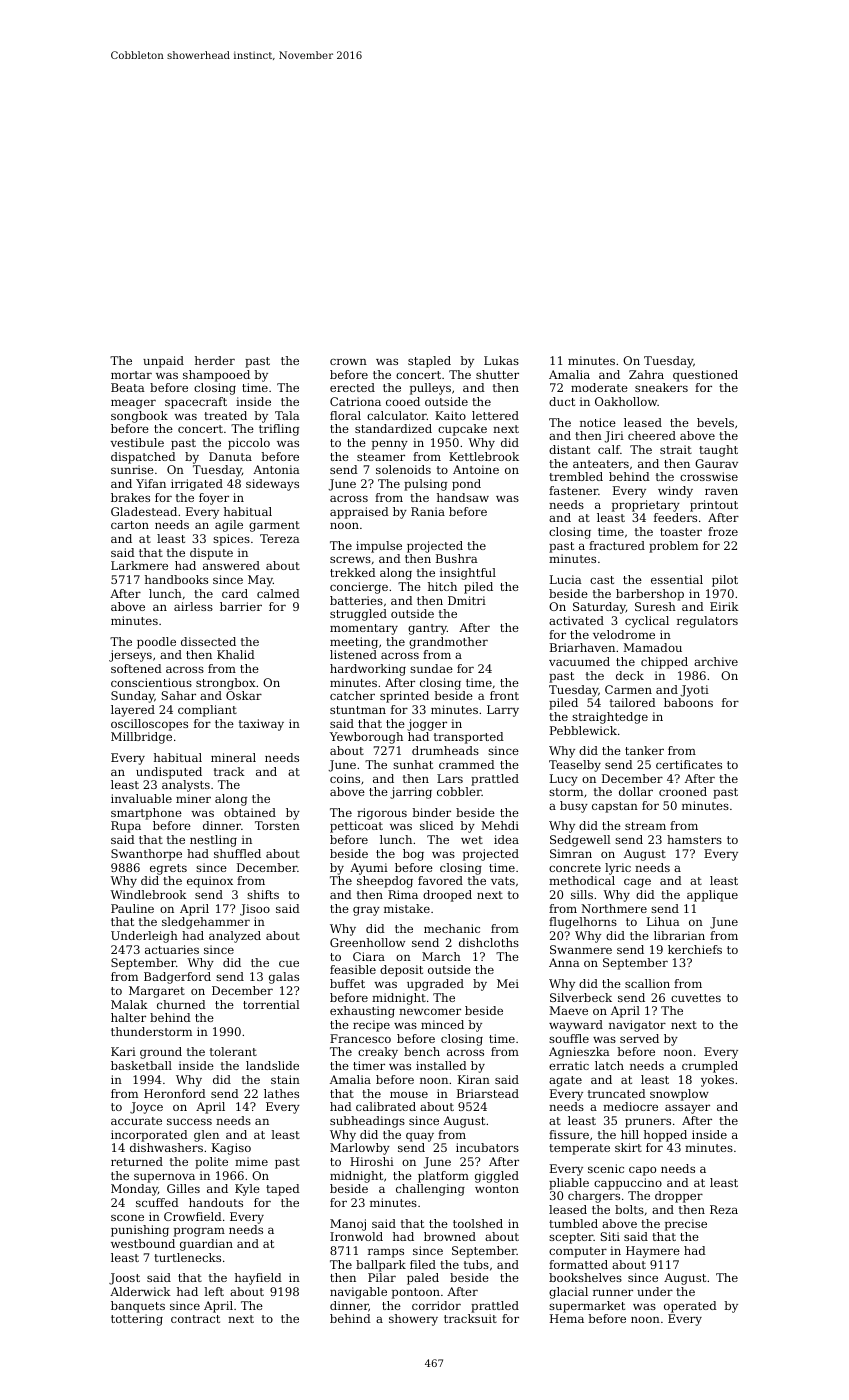 Image resolution: width=849 pixels, height=1400 pixels. What do you see at coordinates (366, 911) in the screenshot?
I see `gray` at bounding box center [366, 911].
